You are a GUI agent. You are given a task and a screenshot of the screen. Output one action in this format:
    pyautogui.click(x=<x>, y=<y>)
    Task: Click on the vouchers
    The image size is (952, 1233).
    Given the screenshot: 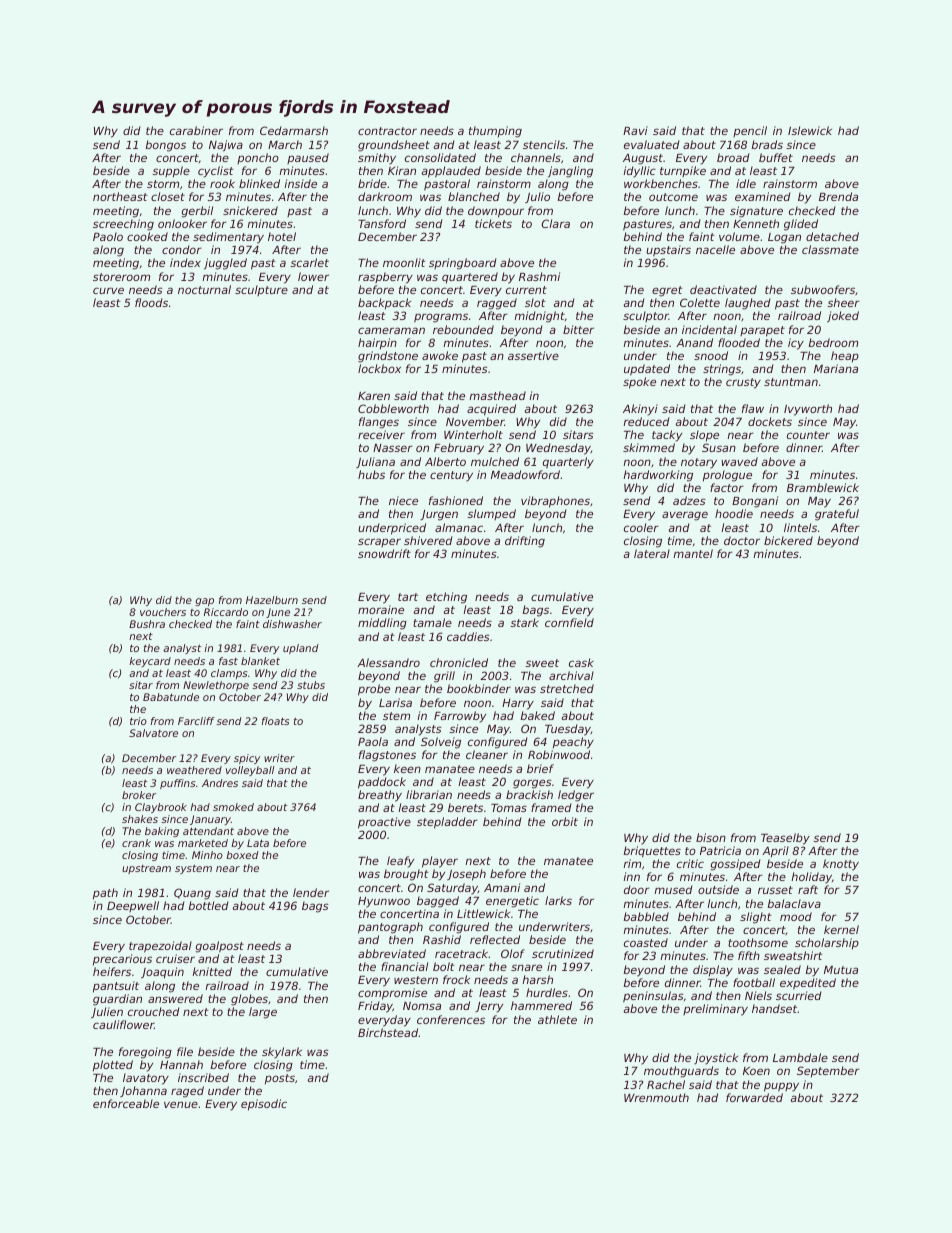 What is the action you would take?
    pyautogui.click(x=163, y=612)
